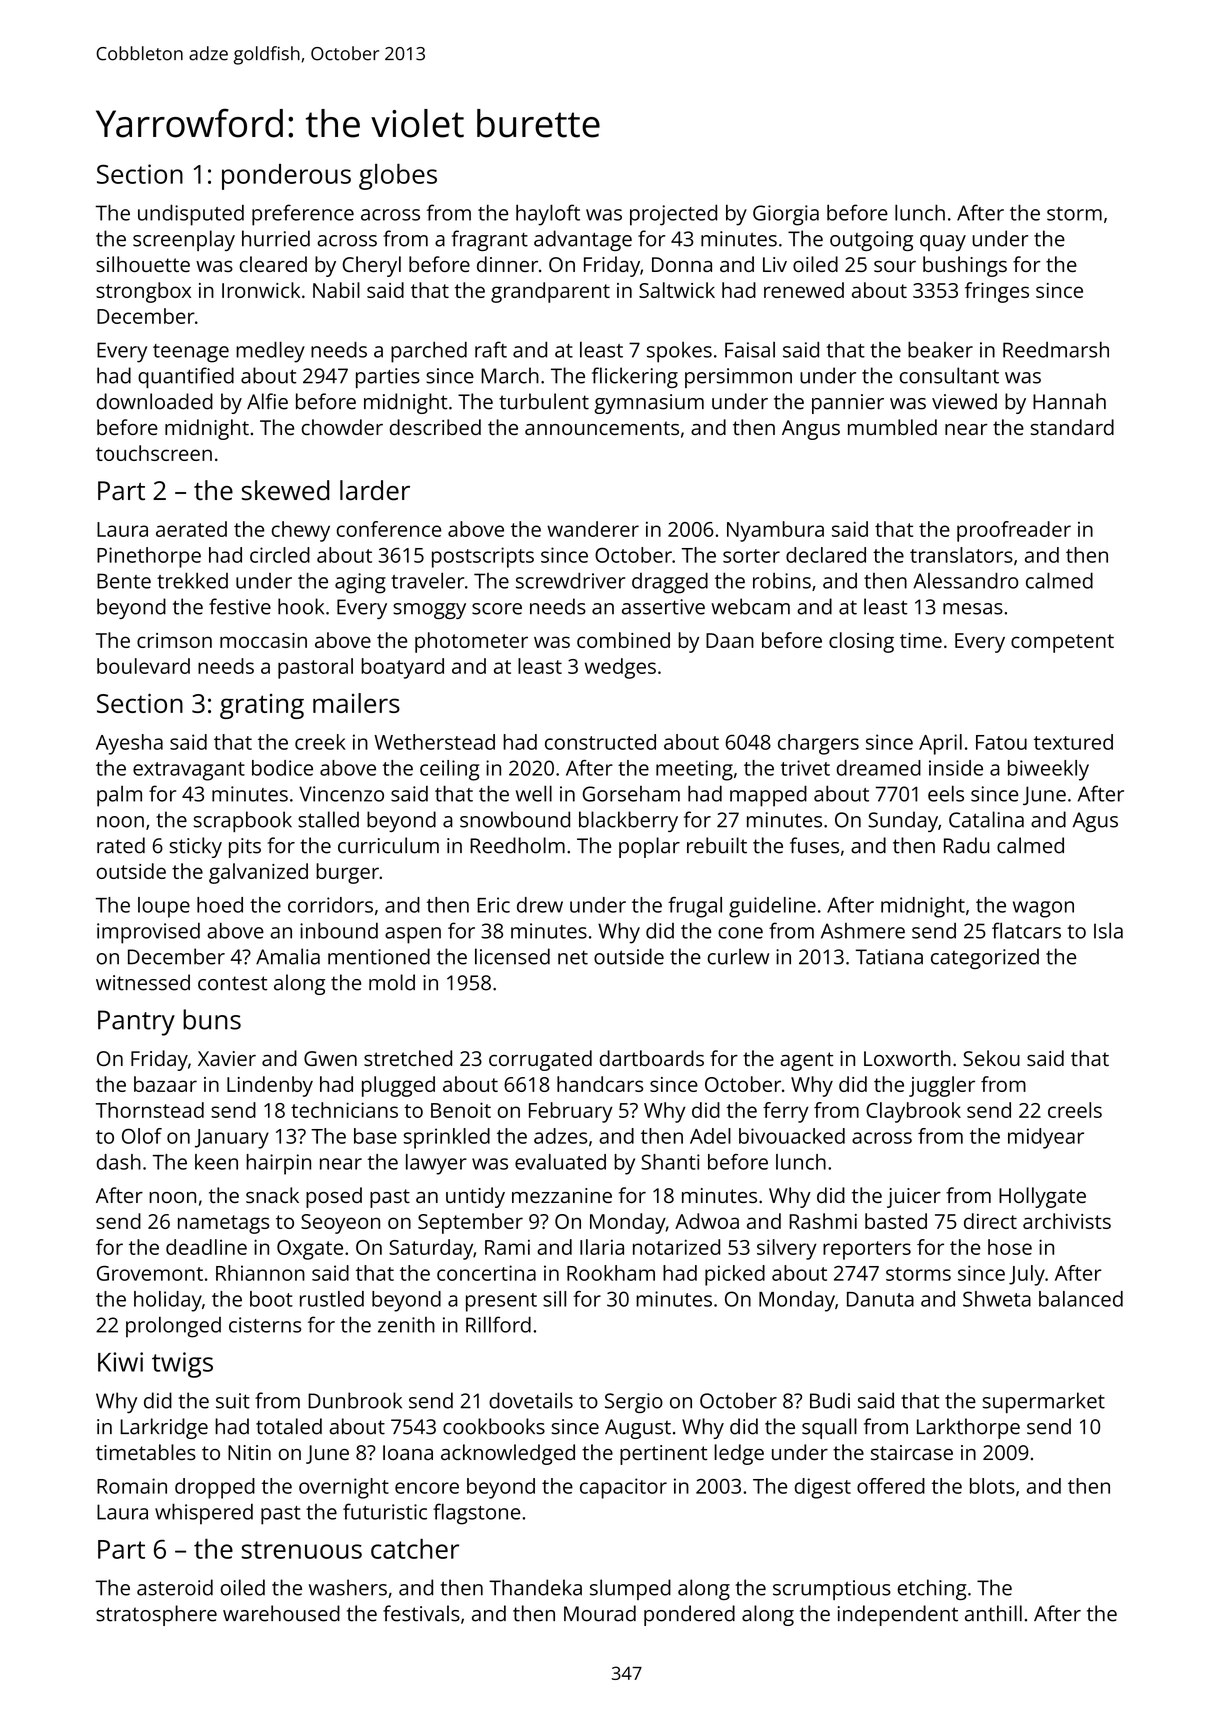 The width and height of the page is (1222, 1728). Describe the element at coordinates (943, 243) in the page. I see `quay` at that location.
